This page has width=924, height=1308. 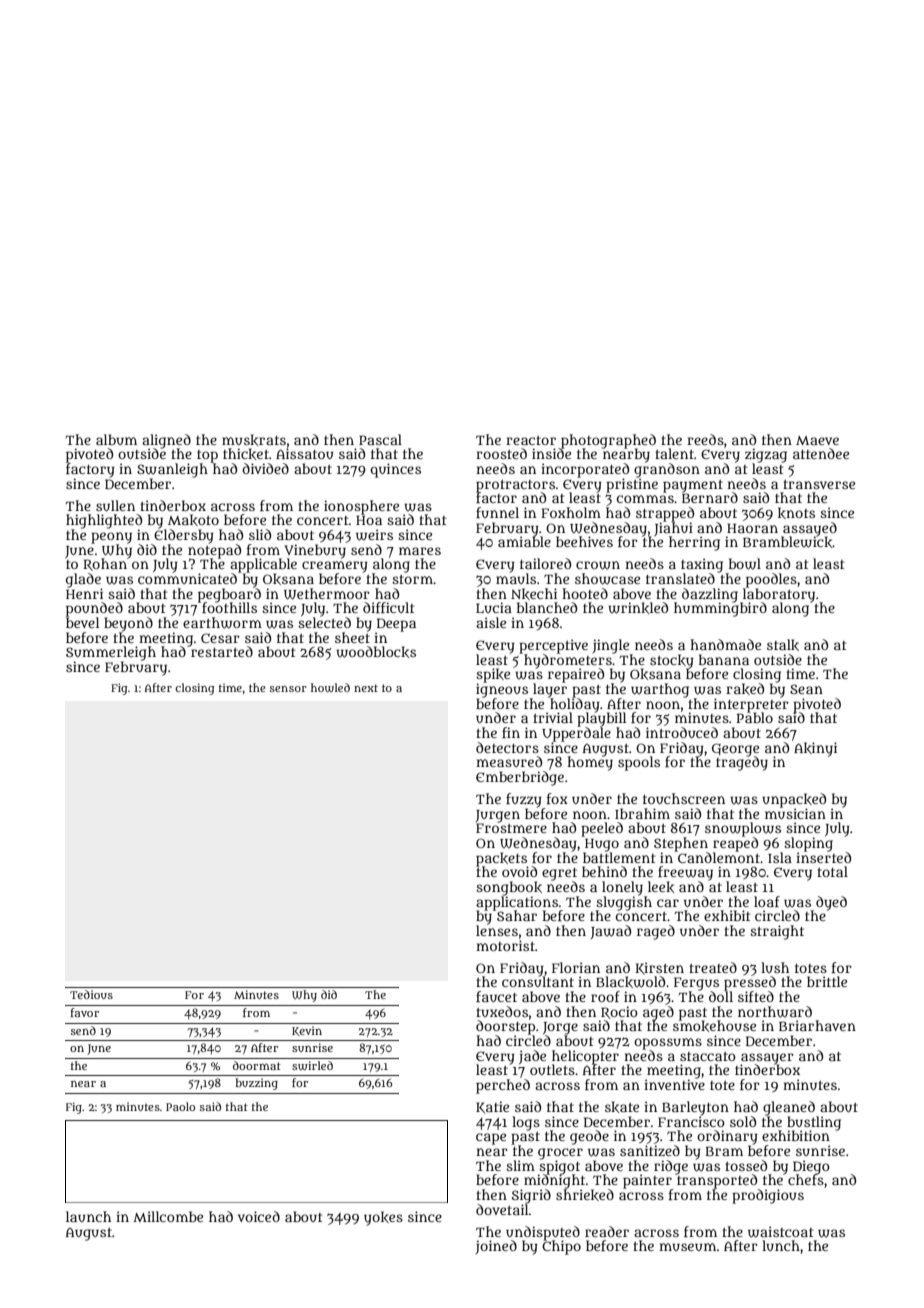 I want to click on leek, so click(x=661, y=887).
